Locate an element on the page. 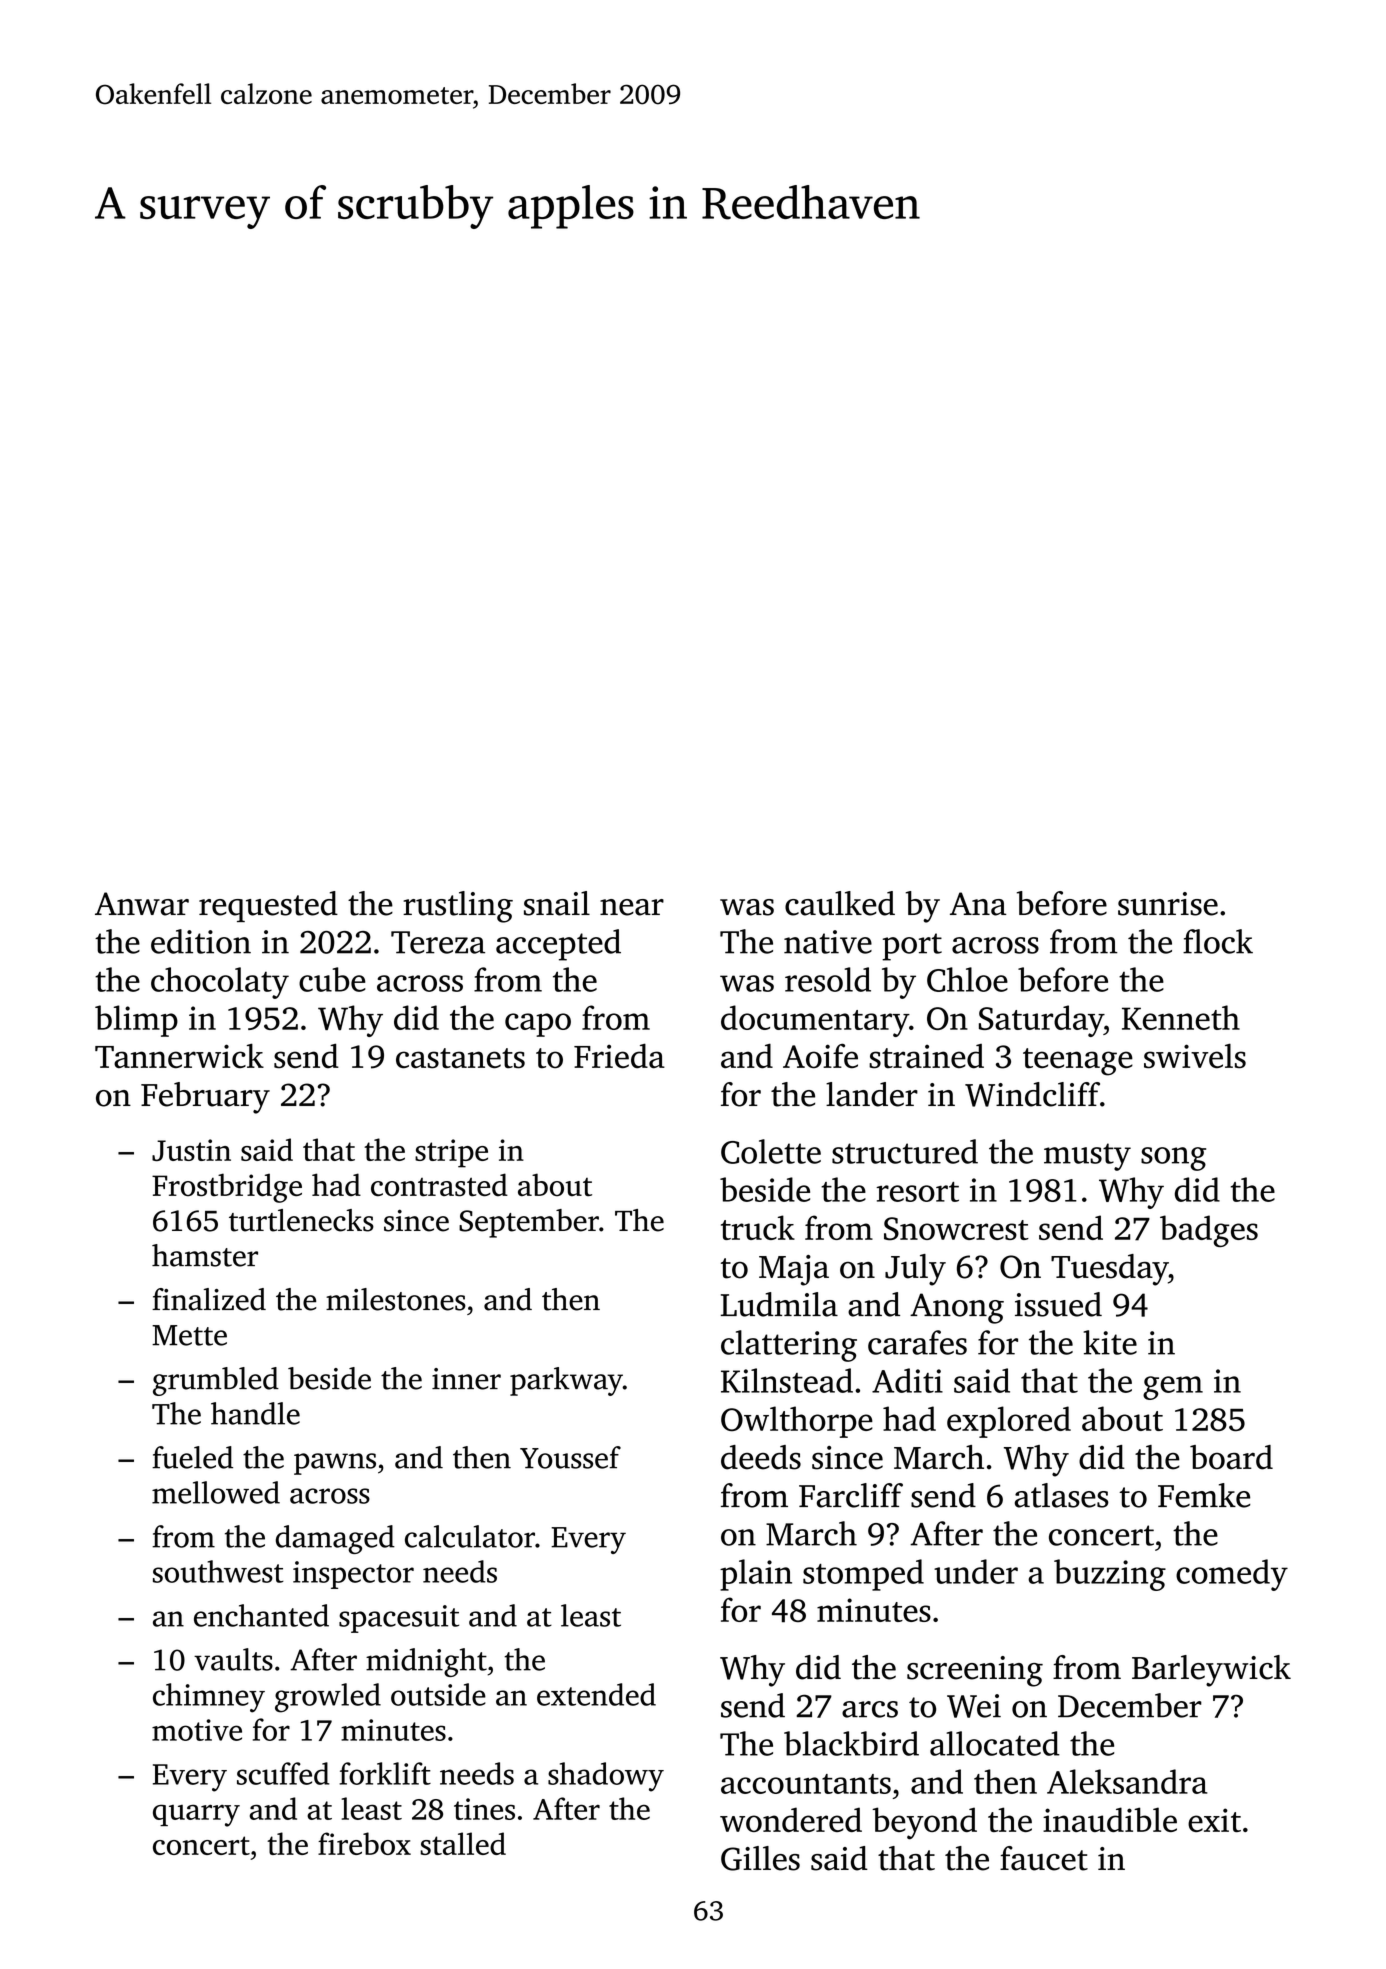  badges is located at coordinates (1209, 1231).
